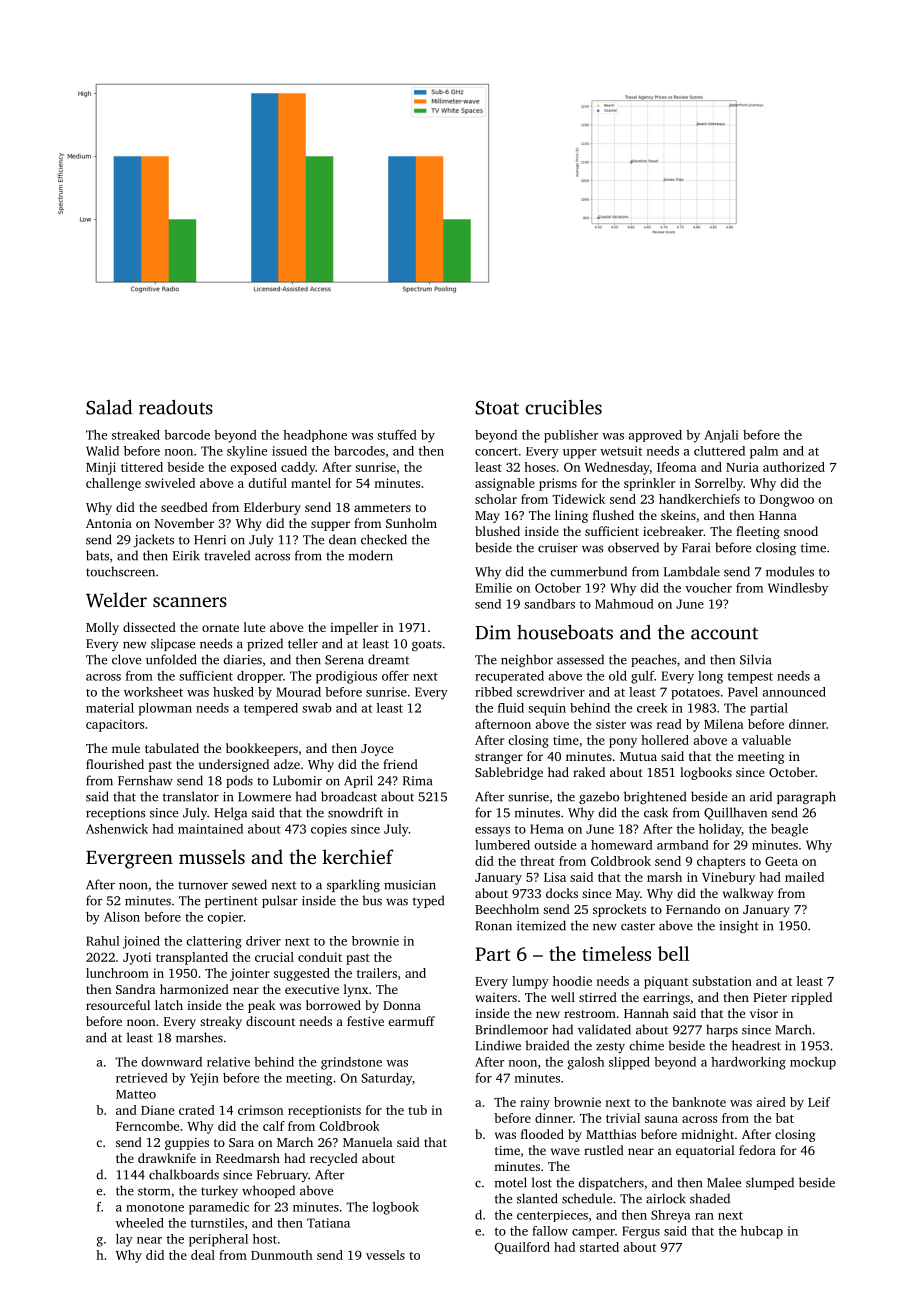 This image has height=1308, width=924. Describe the element at coordinates (509, 773) in the image. I see `Sablebridge` at that location.
